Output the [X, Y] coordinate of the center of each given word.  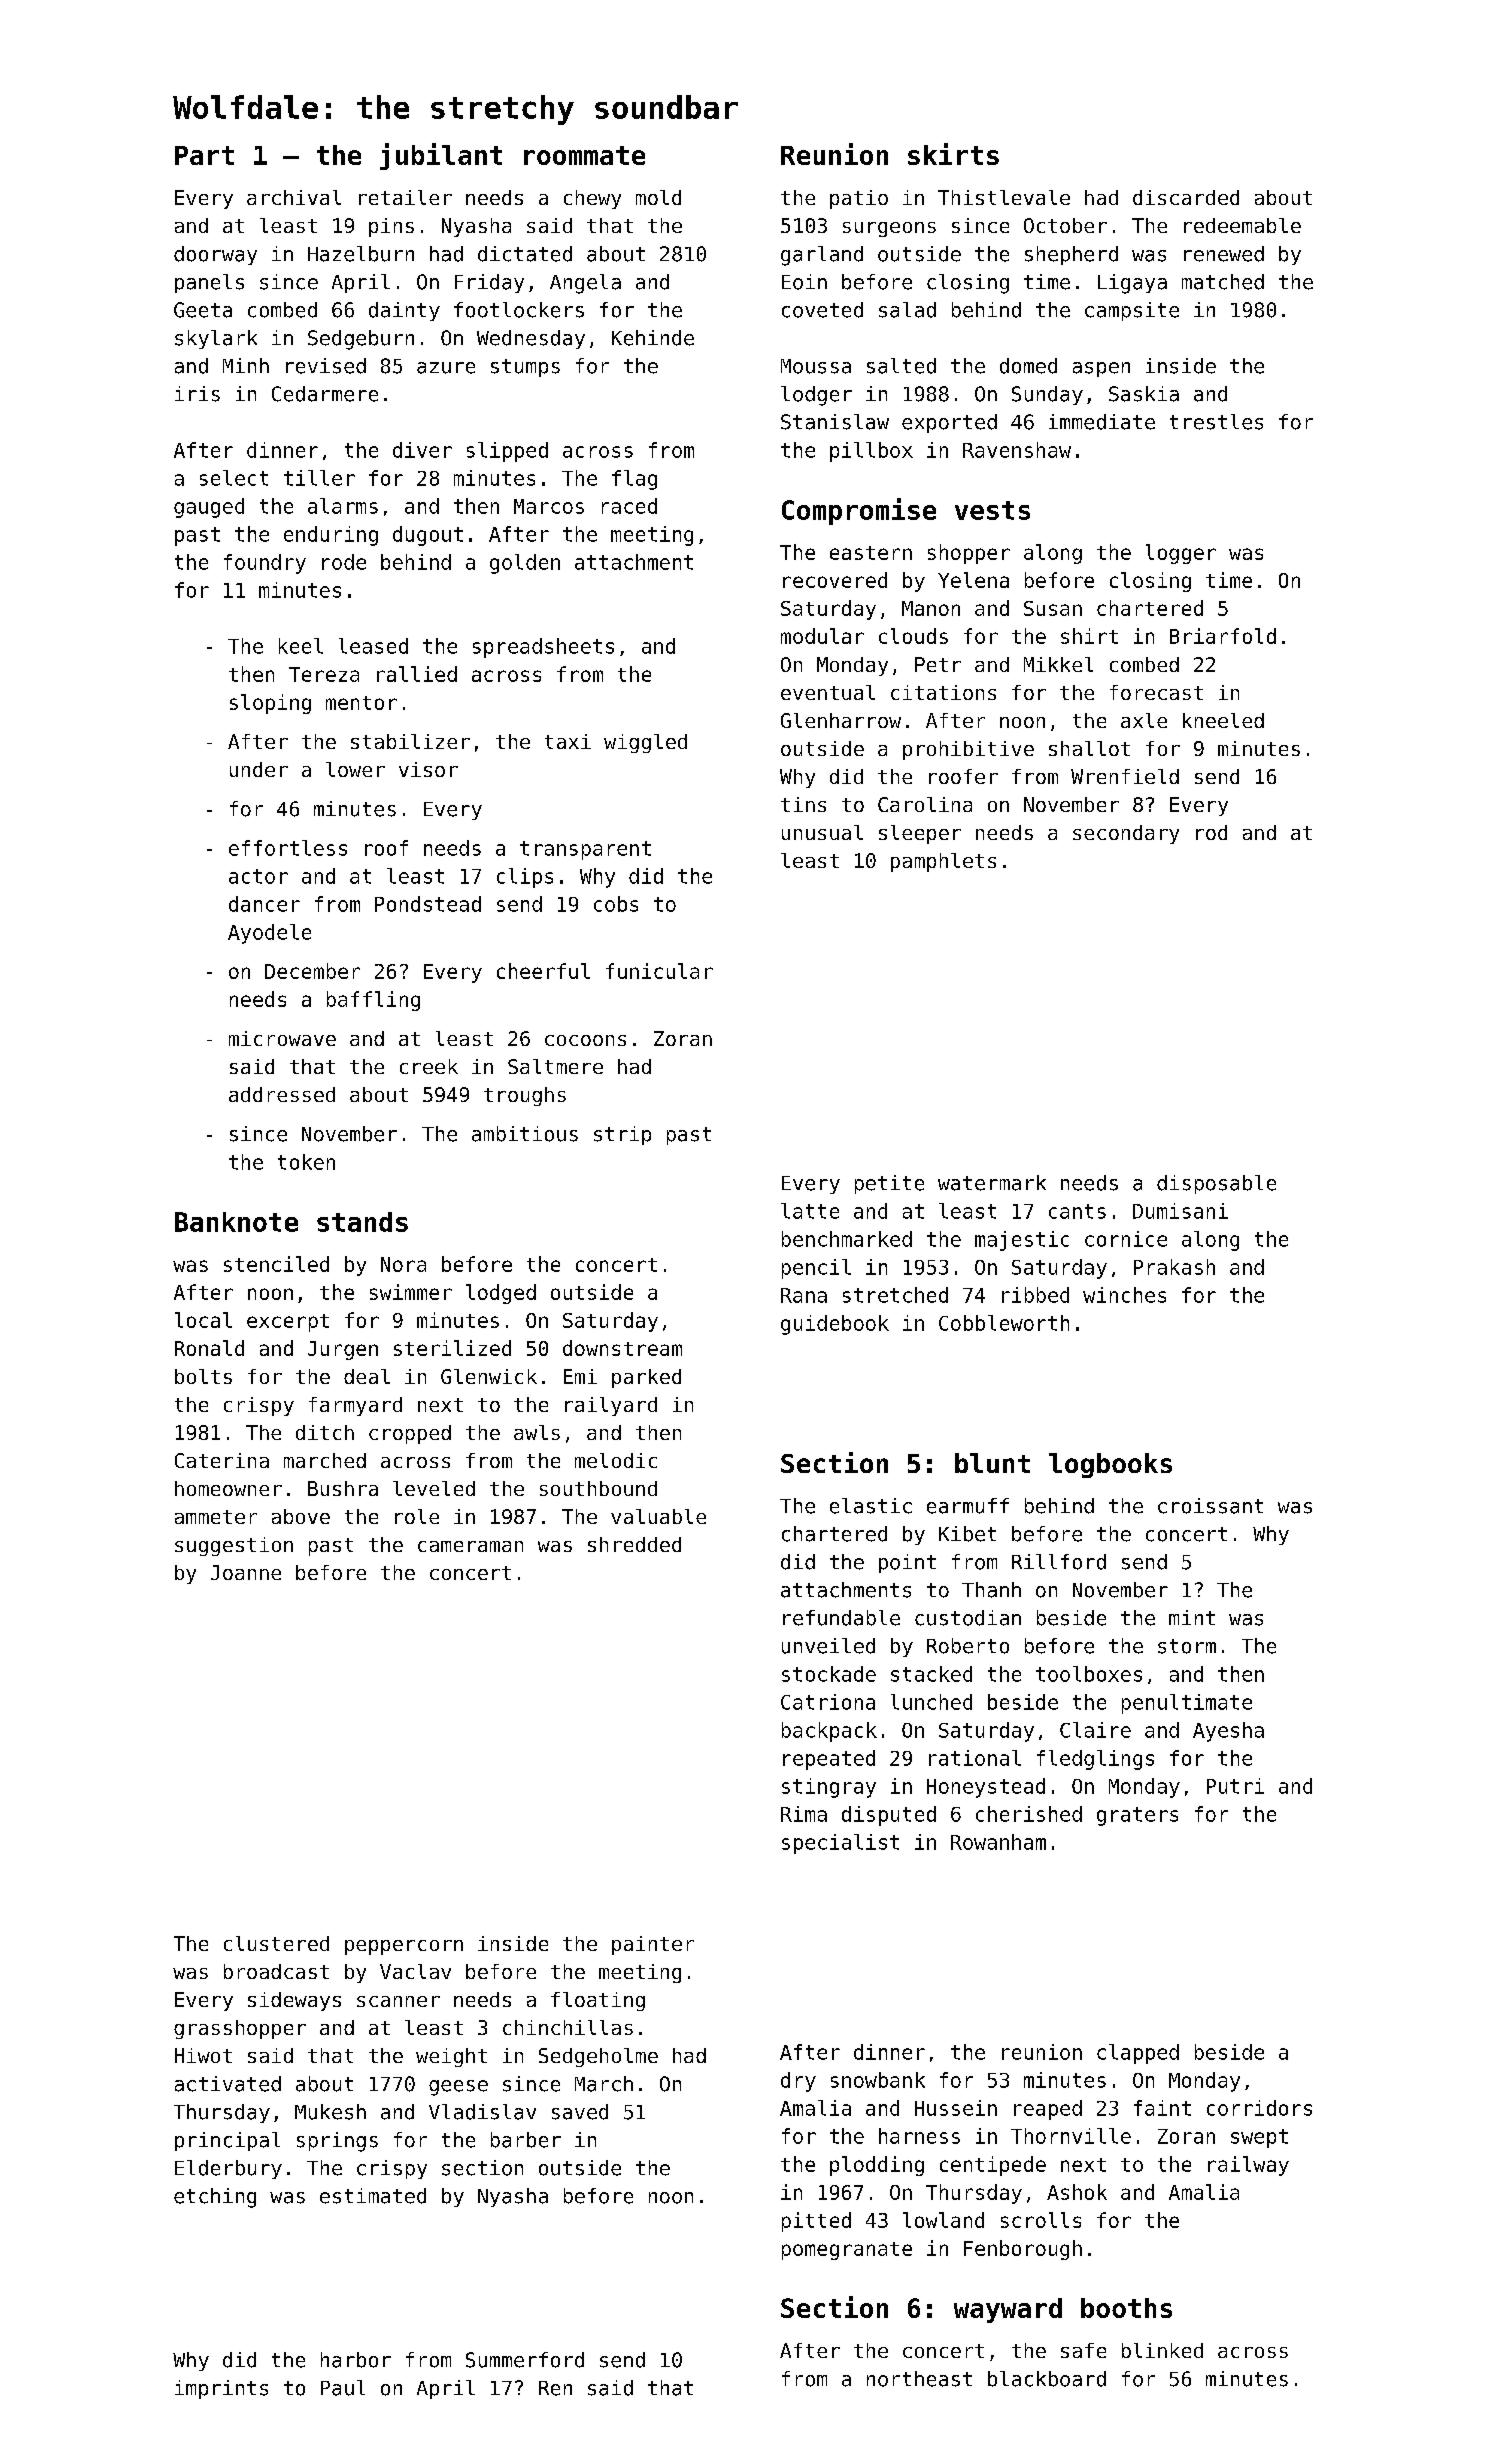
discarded [1186, 197]
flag [634, 480]
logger [1181, 554]
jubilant [441, 156]
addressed [282, 1094]
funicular [659, 971]
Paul [343, 2388]
